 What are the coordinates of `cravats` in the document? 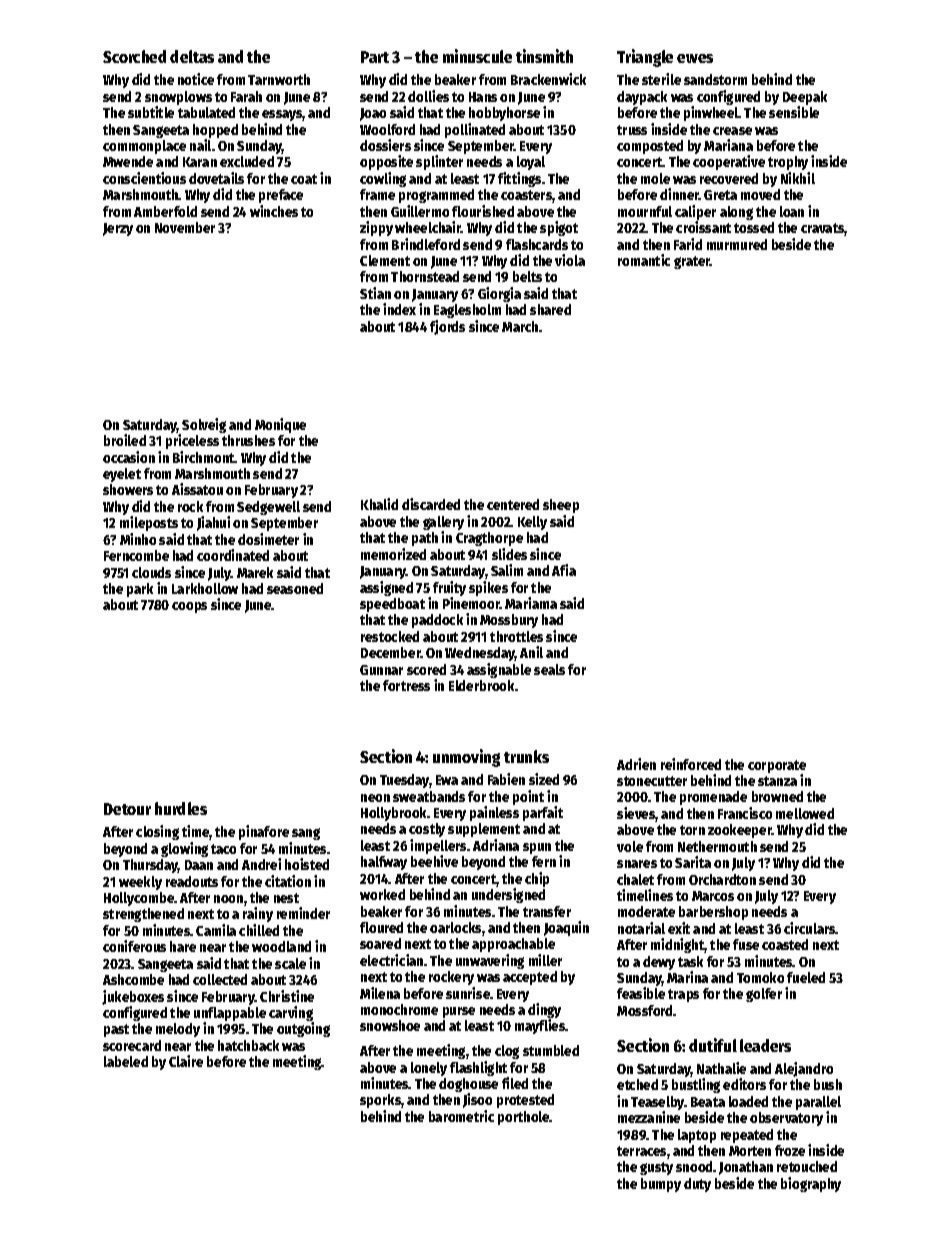 It's located at (823, 229).
